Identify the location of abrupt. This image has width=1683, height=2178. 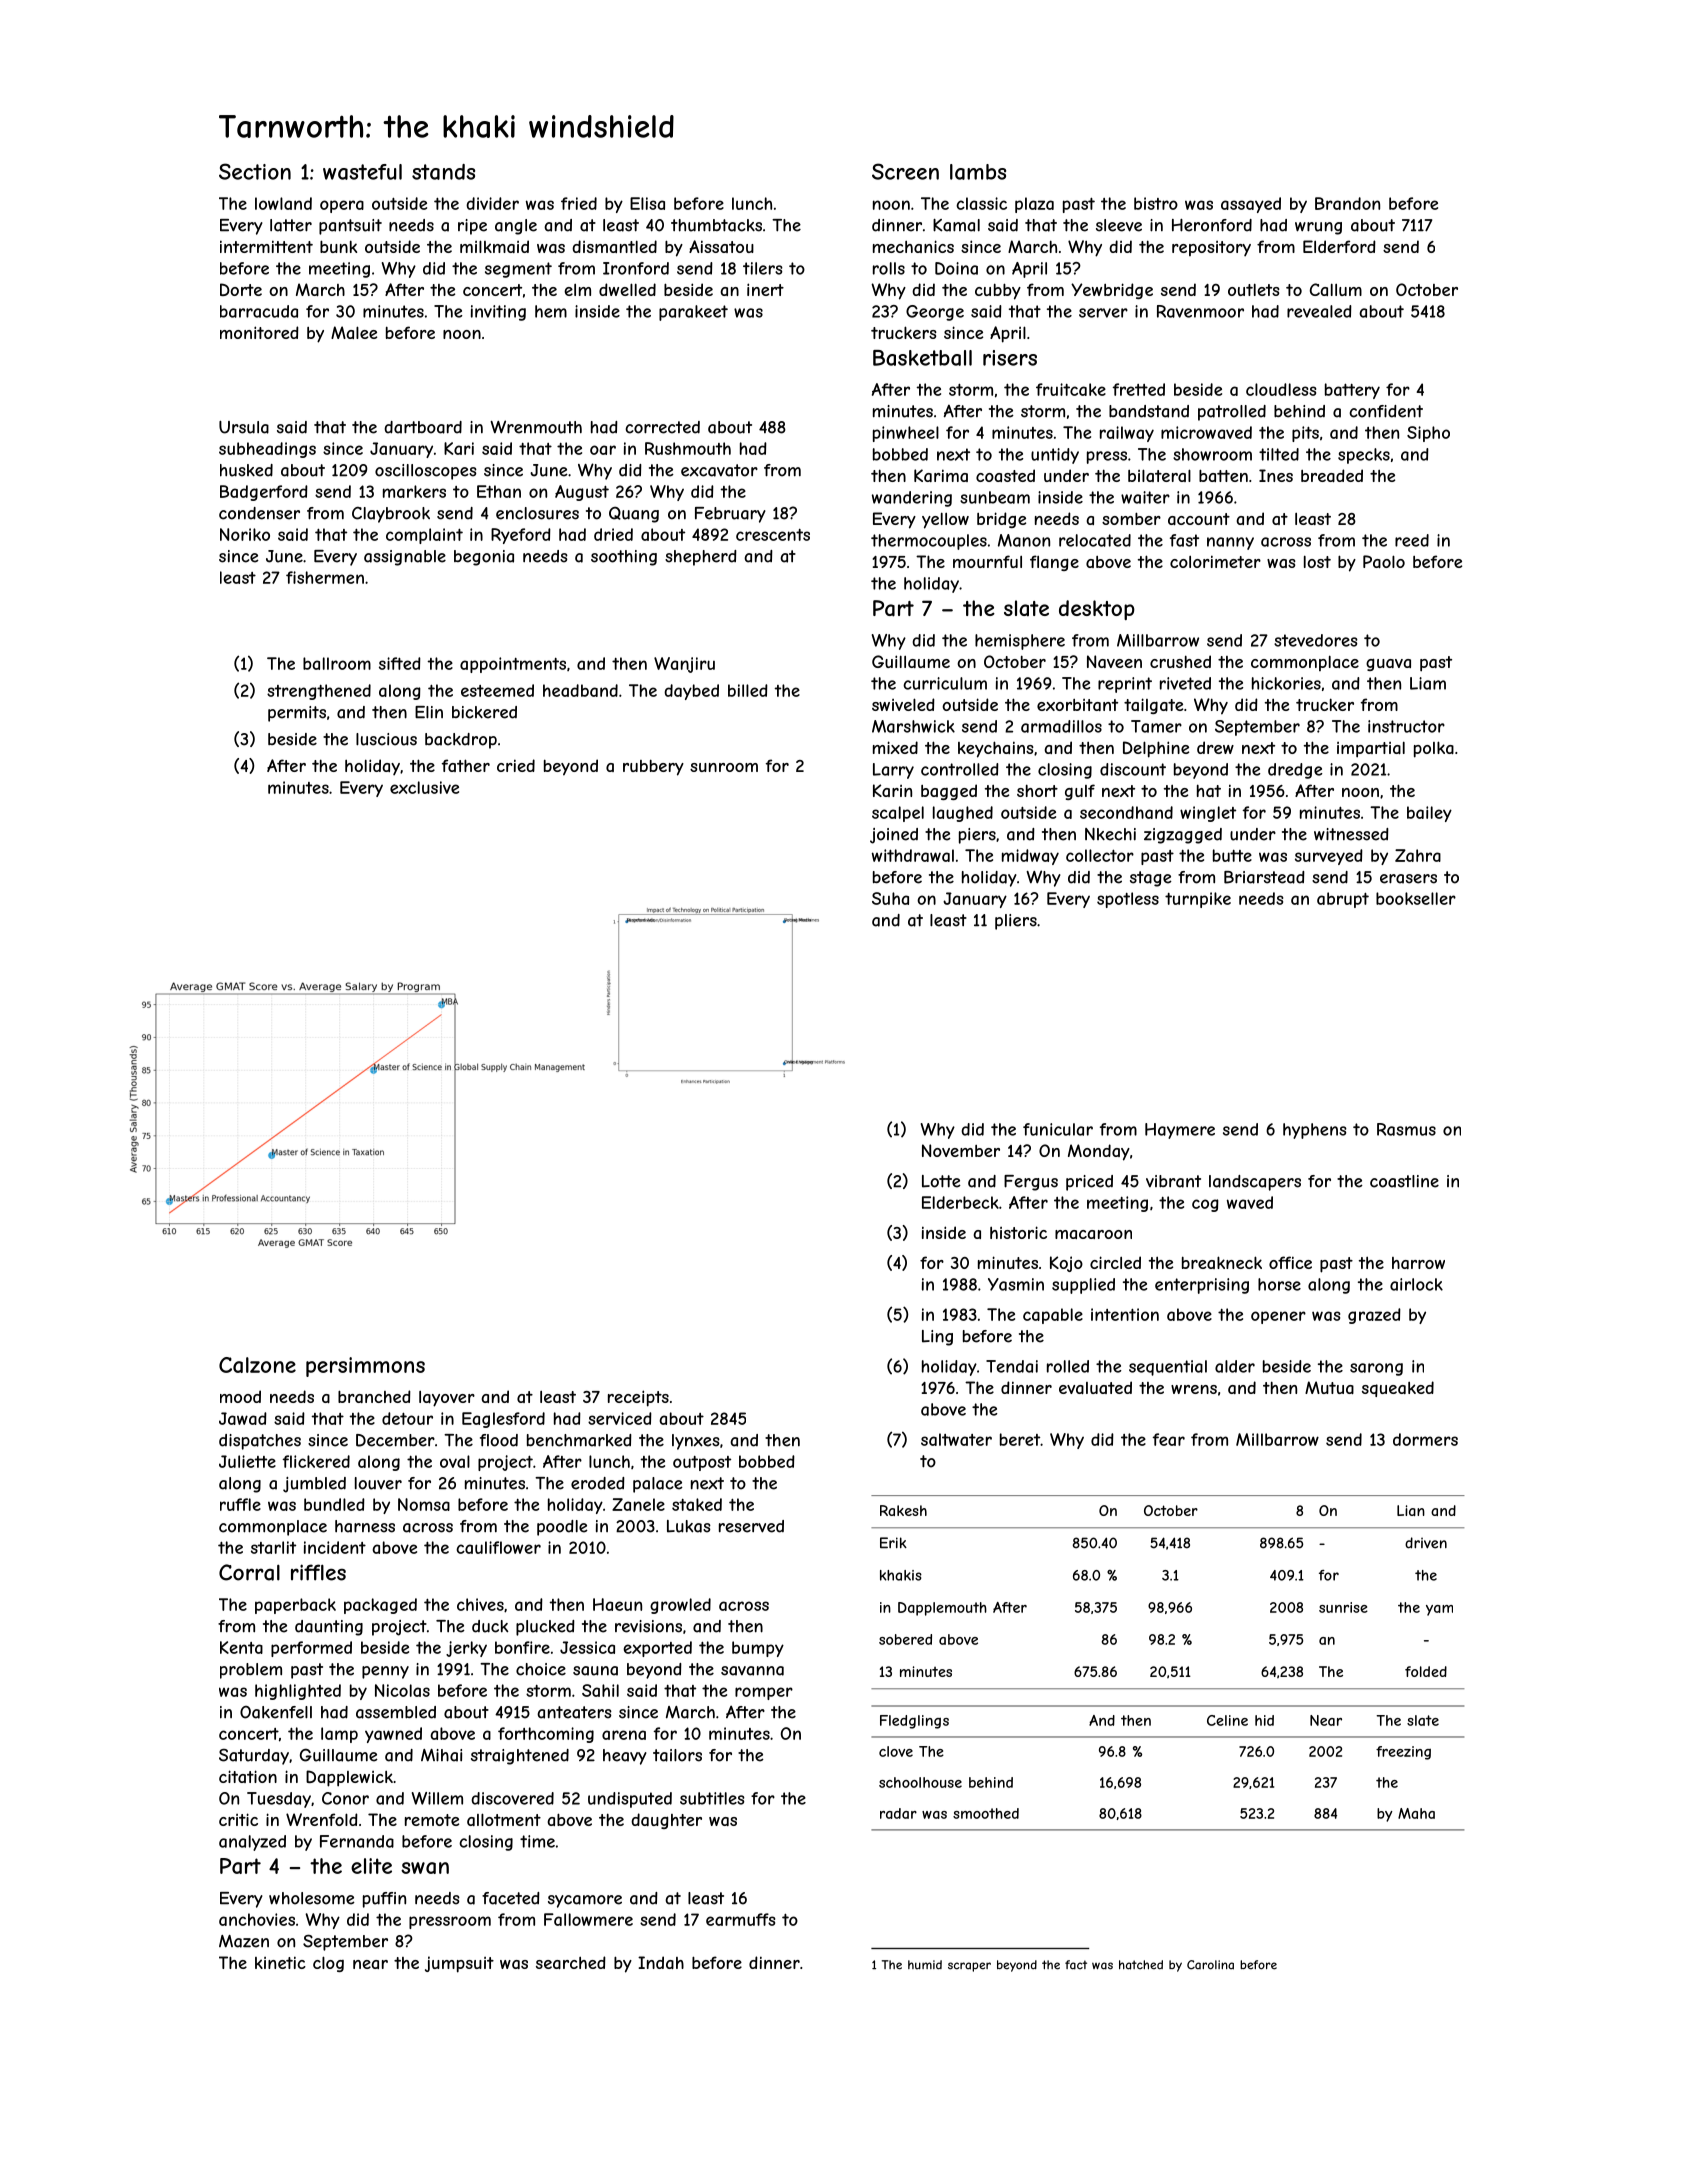
(1343, 900).
